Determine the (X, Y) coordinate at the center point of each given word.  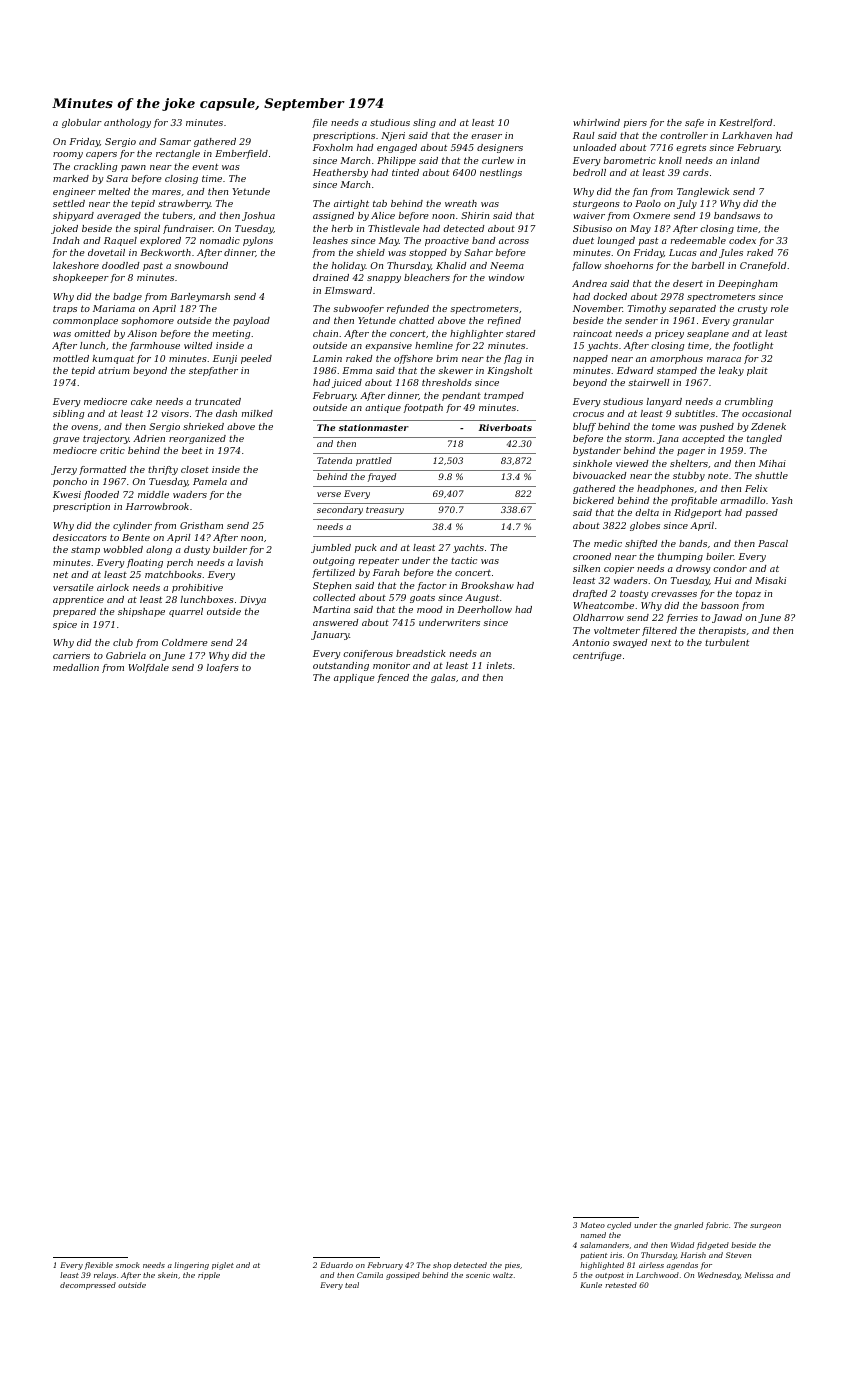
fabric (717, 1226)
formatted (103, 470)
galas (443, 678)
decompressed (88, 1286)
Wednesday (719, 1276)
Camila (370, 1275)
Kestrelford (746, 123)
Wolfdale (148, 668)
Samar (175, 141)
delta (647, 512)
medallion (76, 667)
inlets (499, 665)
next (661, 643)
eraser (486, 136)
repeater (379, 562)
